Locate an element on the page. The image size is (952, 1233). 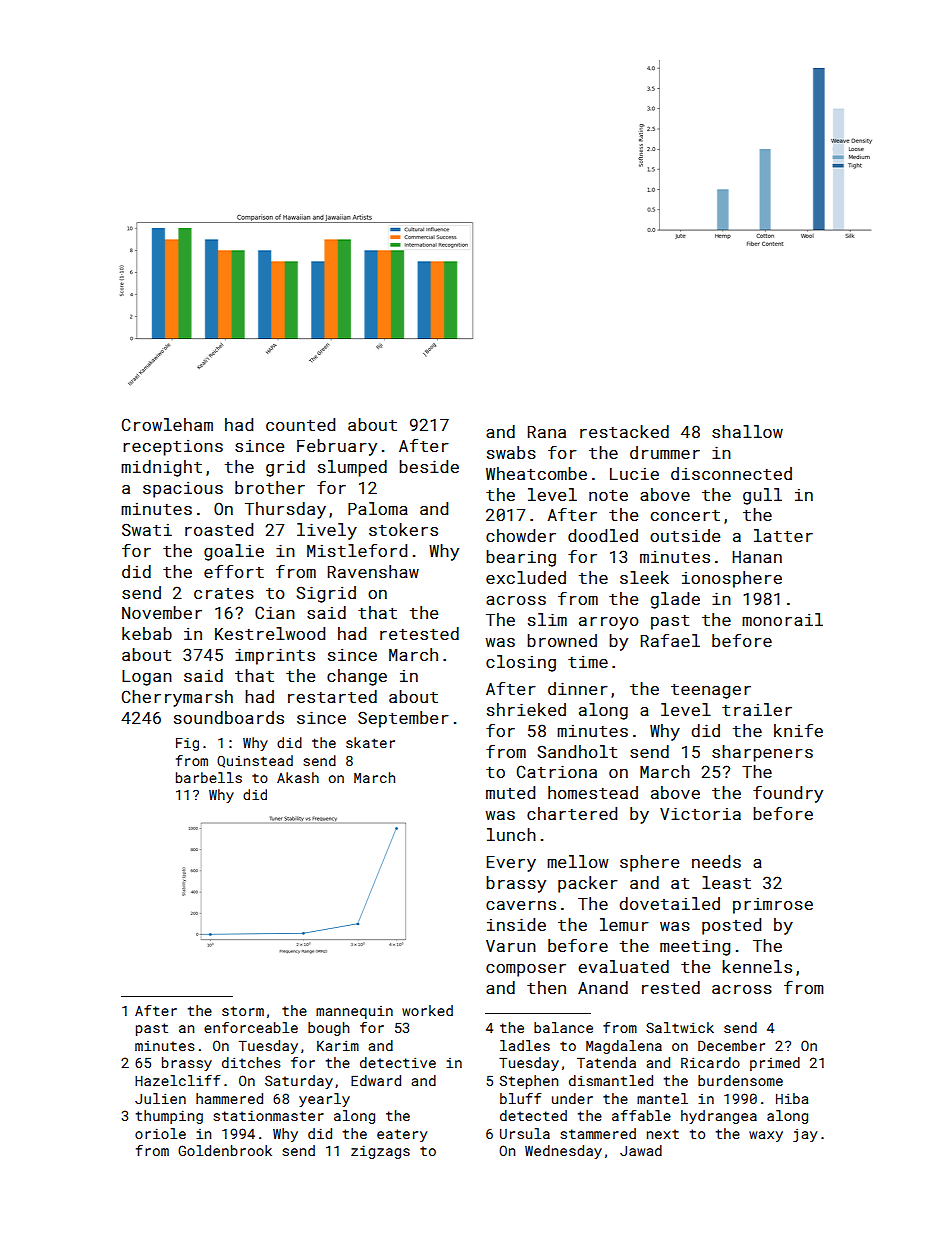
Hazelcliff is located at coordinates (178, 1080).
